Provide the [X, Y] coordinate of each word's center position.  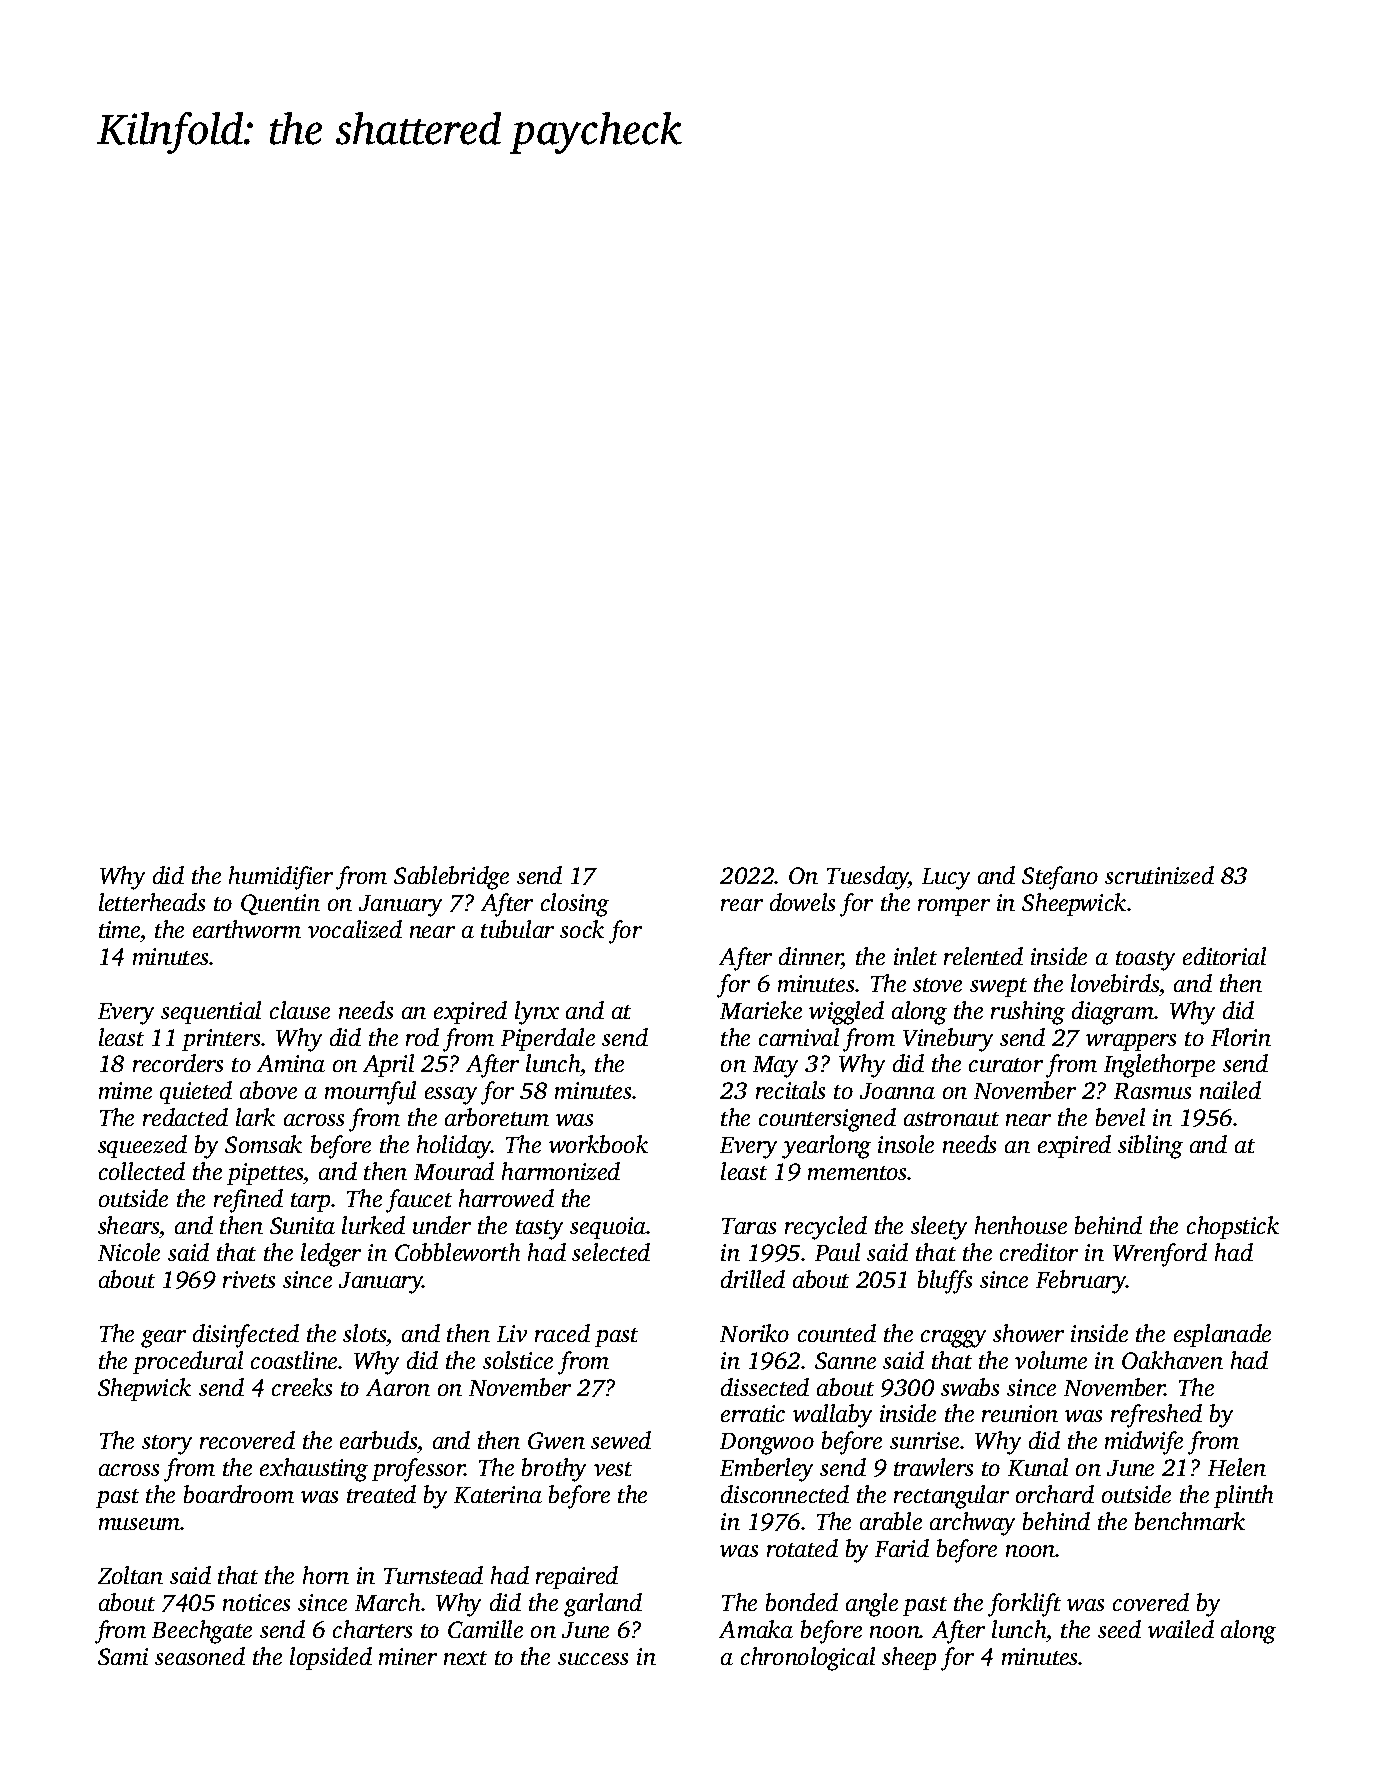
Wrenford [1160, 1255]
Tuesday [868, 878]
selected [611, 1252]
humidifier [281, 878]
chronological [808, 1659]
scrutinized [1159, 875]
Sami [123, 1656]
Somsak [263, 1144]
